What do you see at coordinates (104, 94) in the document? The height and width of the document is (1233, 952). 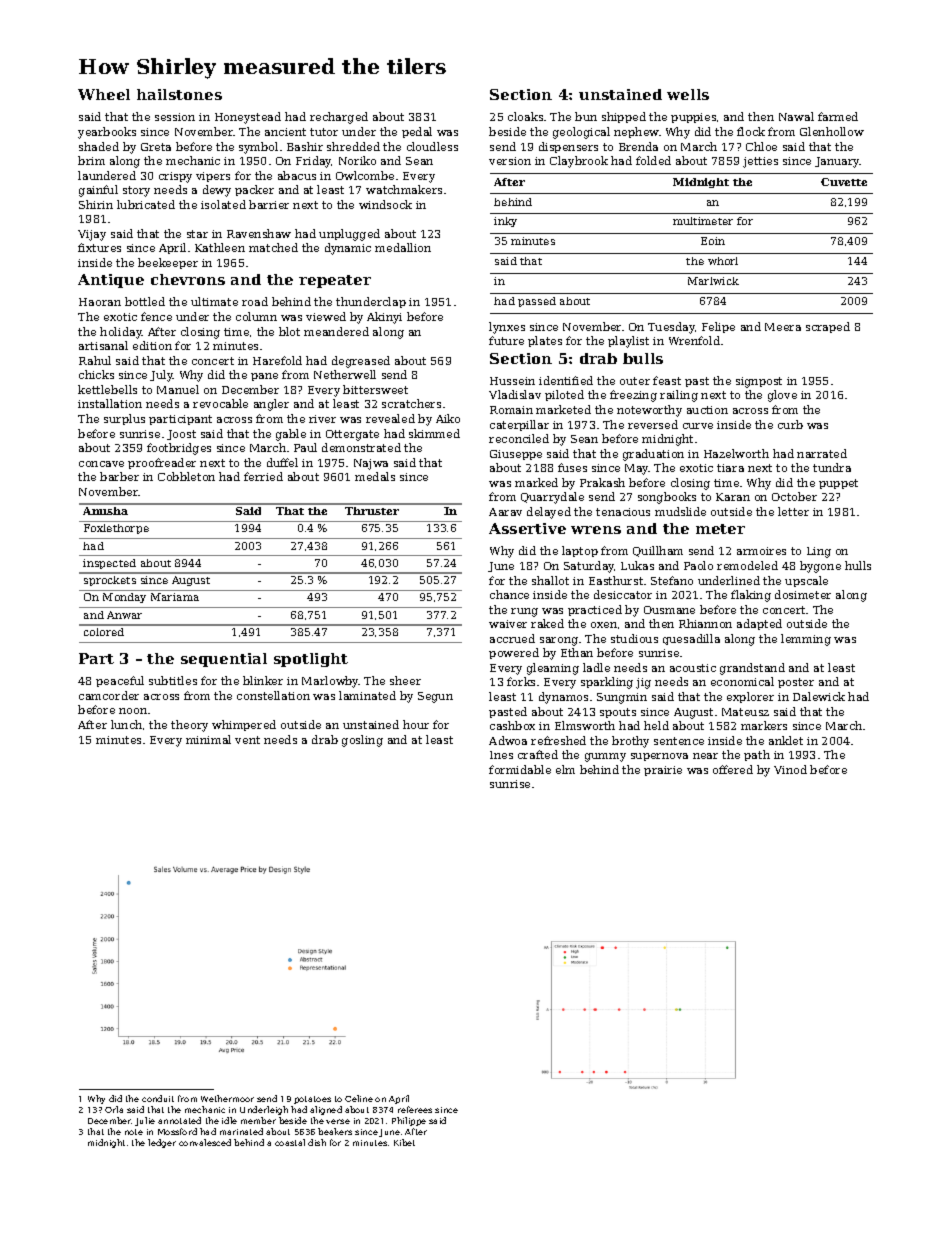 I see `Wheel` at bounding box center [104, 94].
